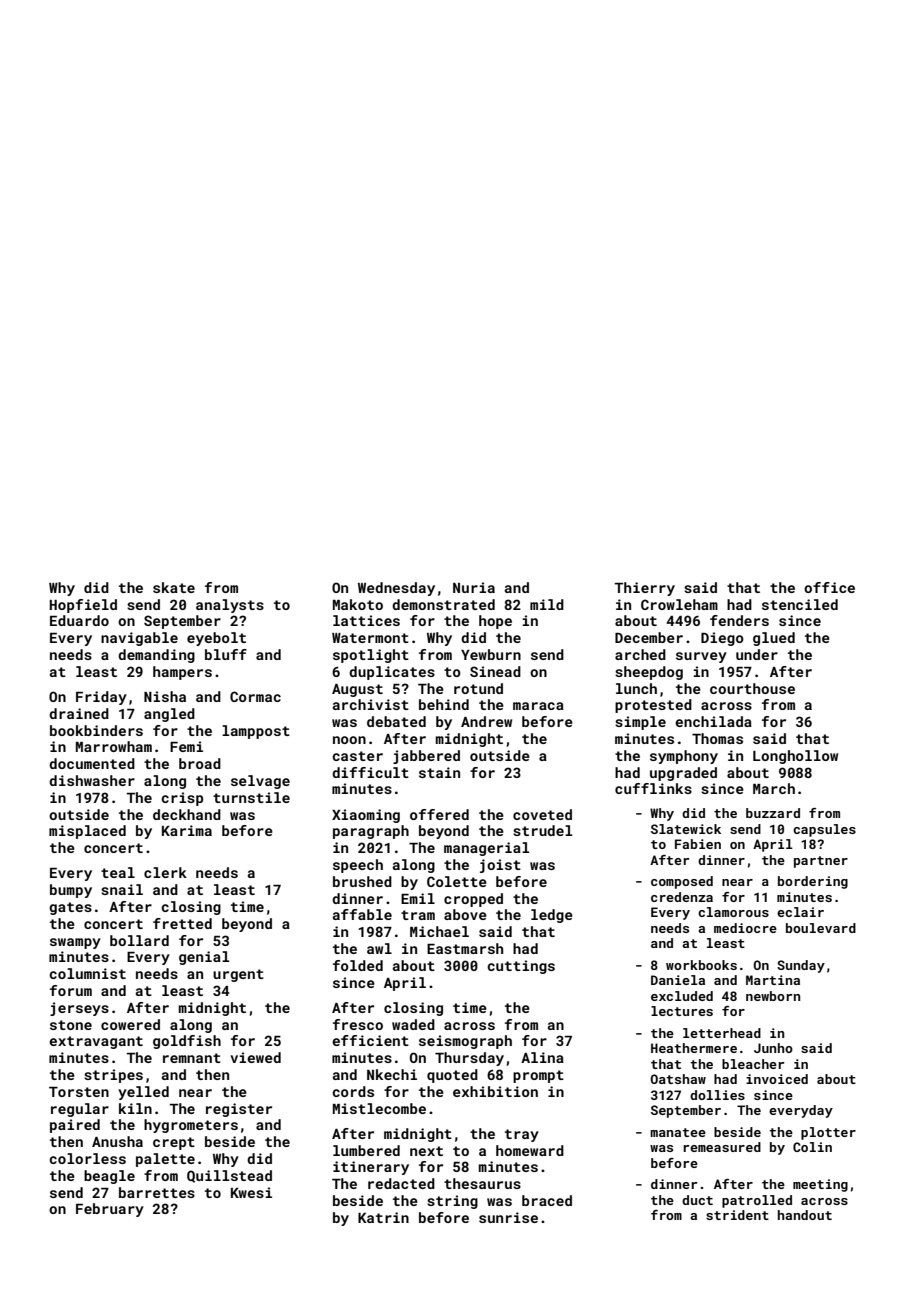 The height and width of the screenshot is (1316, 908). What do you see at coordinates (101, 698) in the screenshot?
I see `Friday` at bounding box center [101, 698].
